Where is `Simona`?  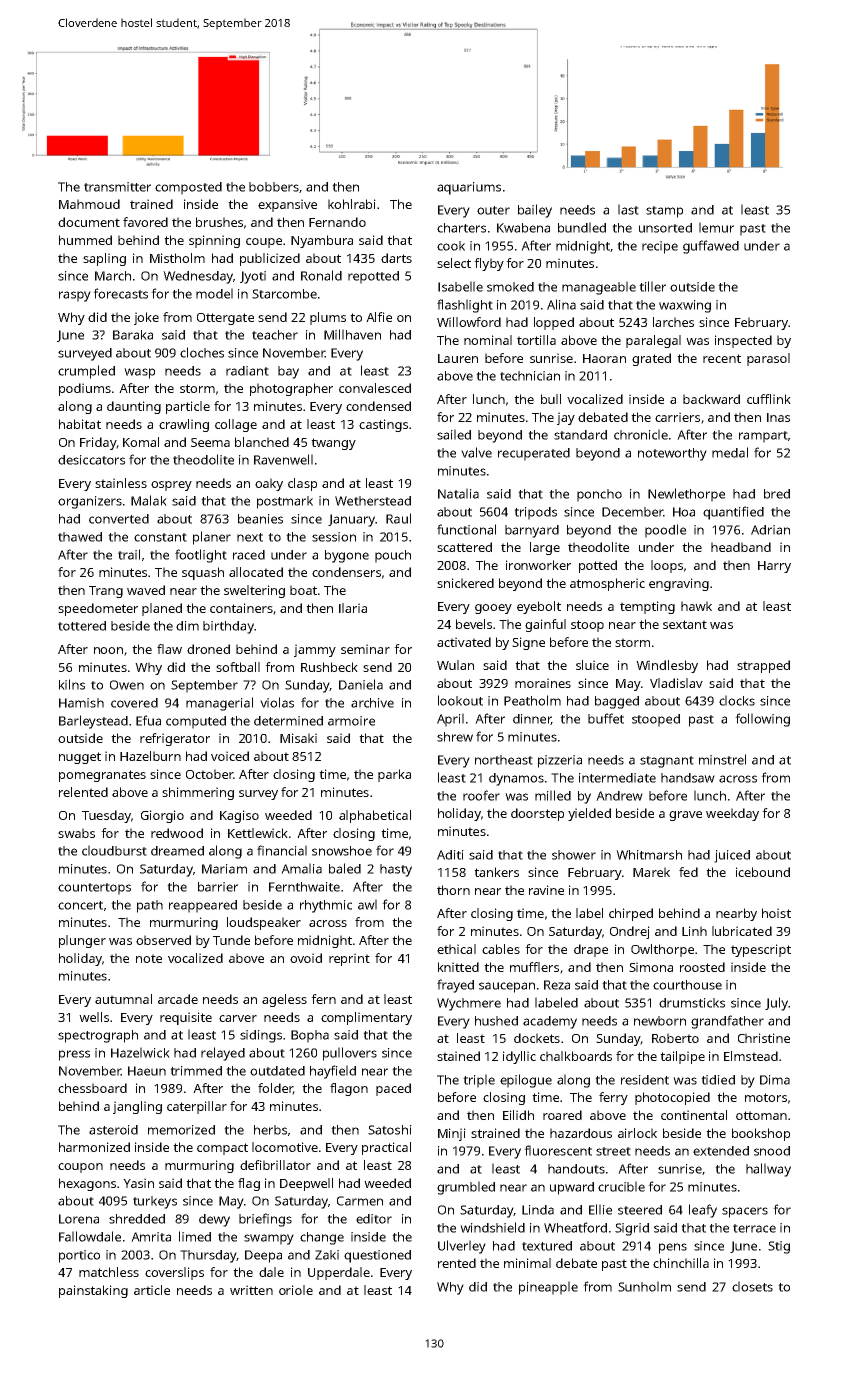
Simona is located at coordinates (651, 967).
